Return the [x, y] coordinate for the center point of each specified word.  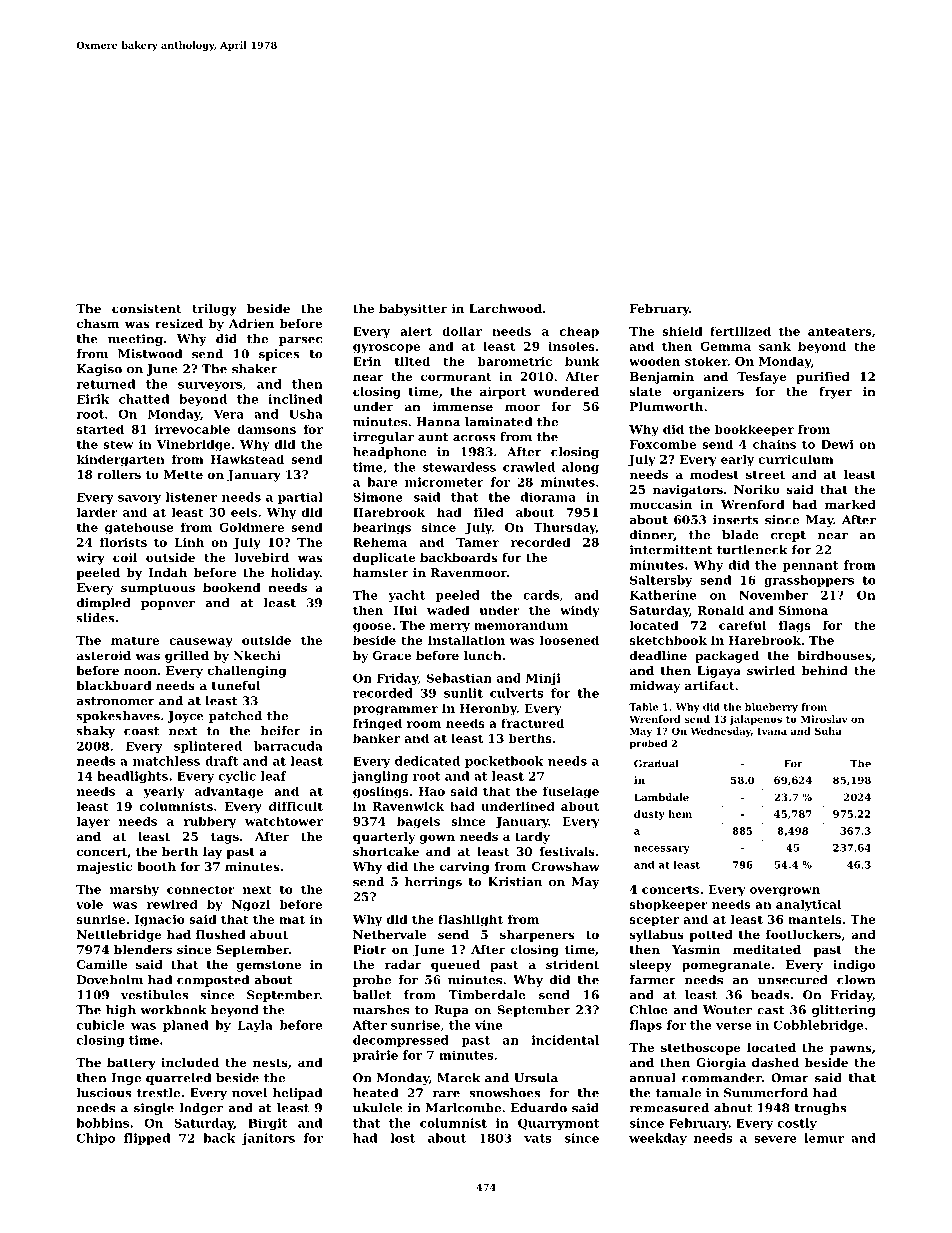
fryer [835, 393]
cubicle [100, 1025]
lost [403, 1138]
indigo [854, 966]
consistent [146, 308]
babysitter [413, 310]
